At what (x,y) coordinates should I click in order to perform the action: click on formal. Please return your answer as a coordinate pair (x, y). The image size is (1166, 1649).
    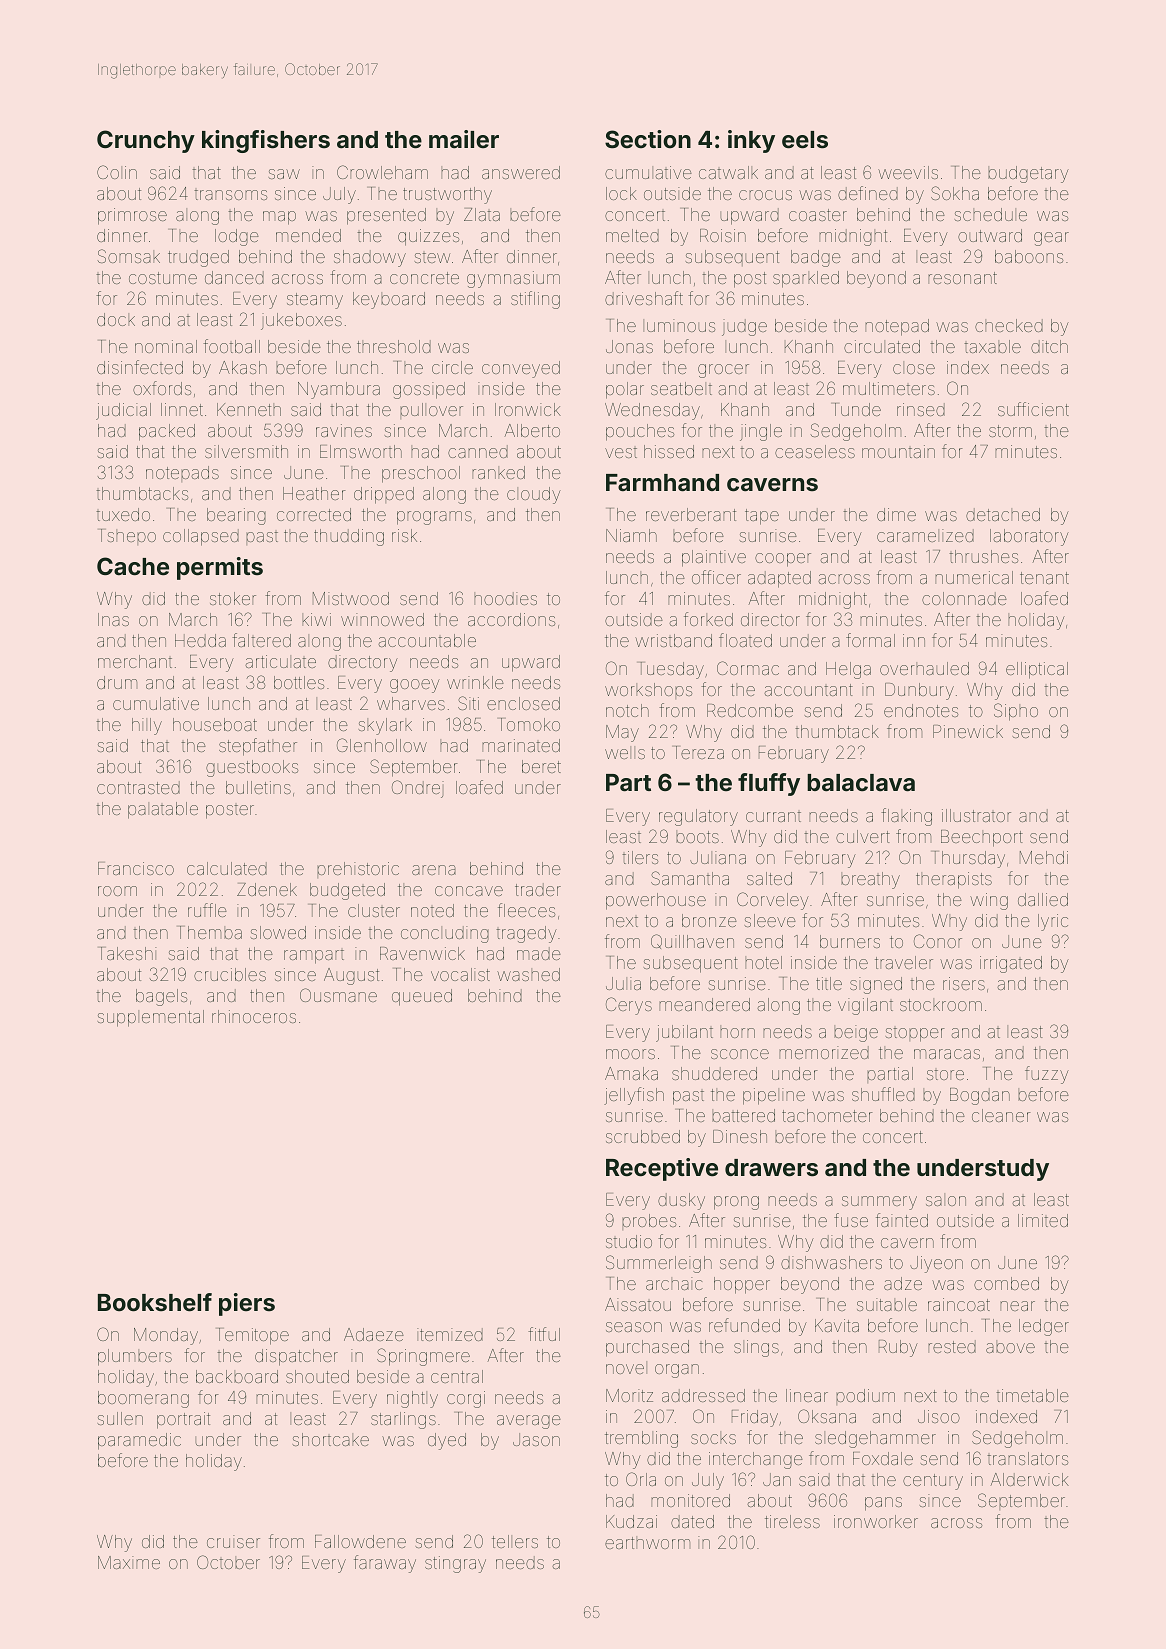
    Looking at the image, I should click on (870, 640).
